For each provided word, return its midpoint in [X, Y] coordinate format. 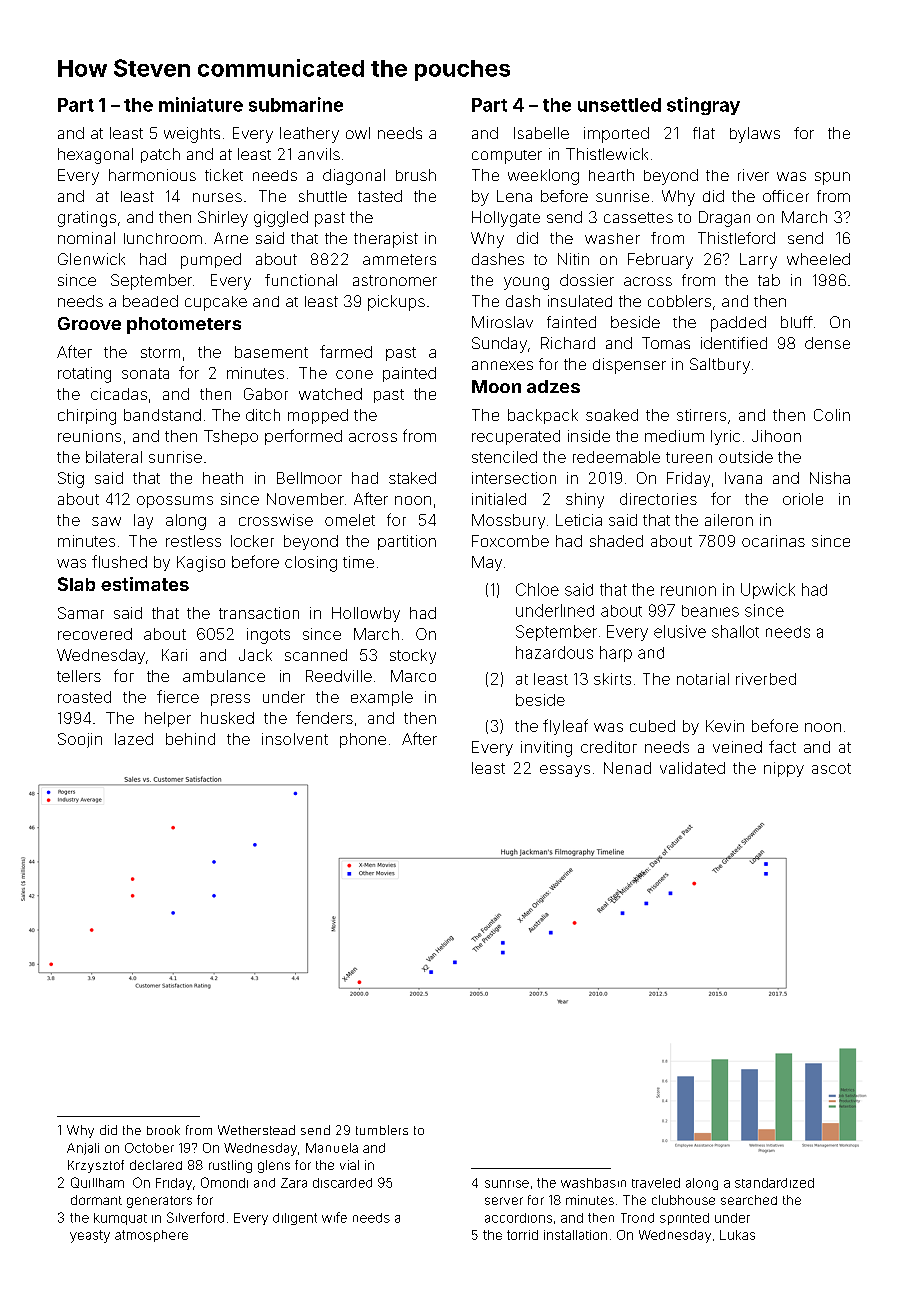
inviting [546, 749]
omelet [350, 520]
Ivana [743, 478]
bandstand [162, 415]
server [504, 1201]
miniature [201, 104]
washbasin [593, 1183]
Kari [174, 655]
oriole [803, 499]
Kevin [725, 726]
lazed [134, 739]
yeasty [90, 1236]
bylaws [755, 135]
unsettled [619, 105]
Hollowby [366, 614]
